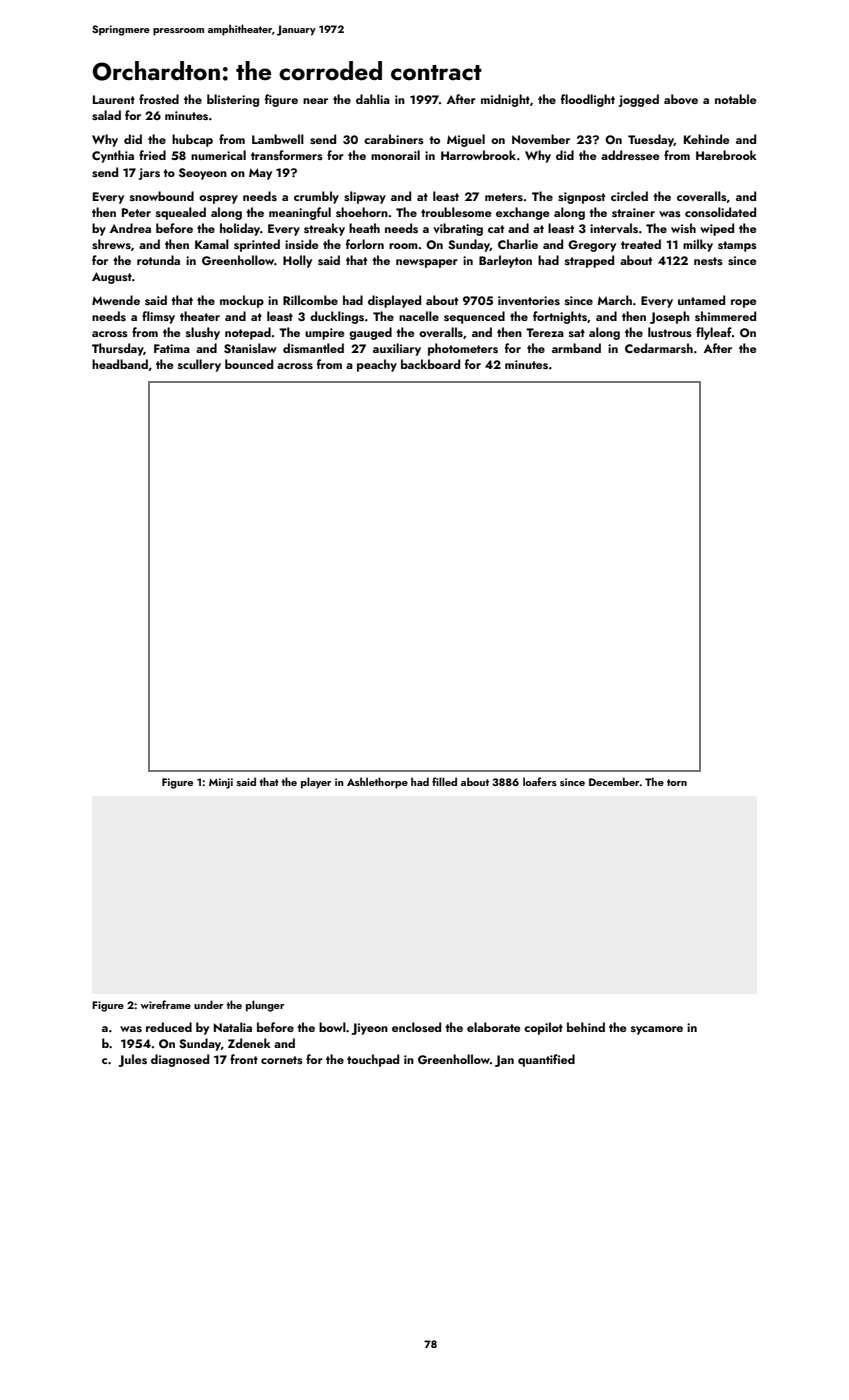  What do you see at coordinates (588, 100) in the image?
I see `floodlight` at bounding box center [588, 100].
